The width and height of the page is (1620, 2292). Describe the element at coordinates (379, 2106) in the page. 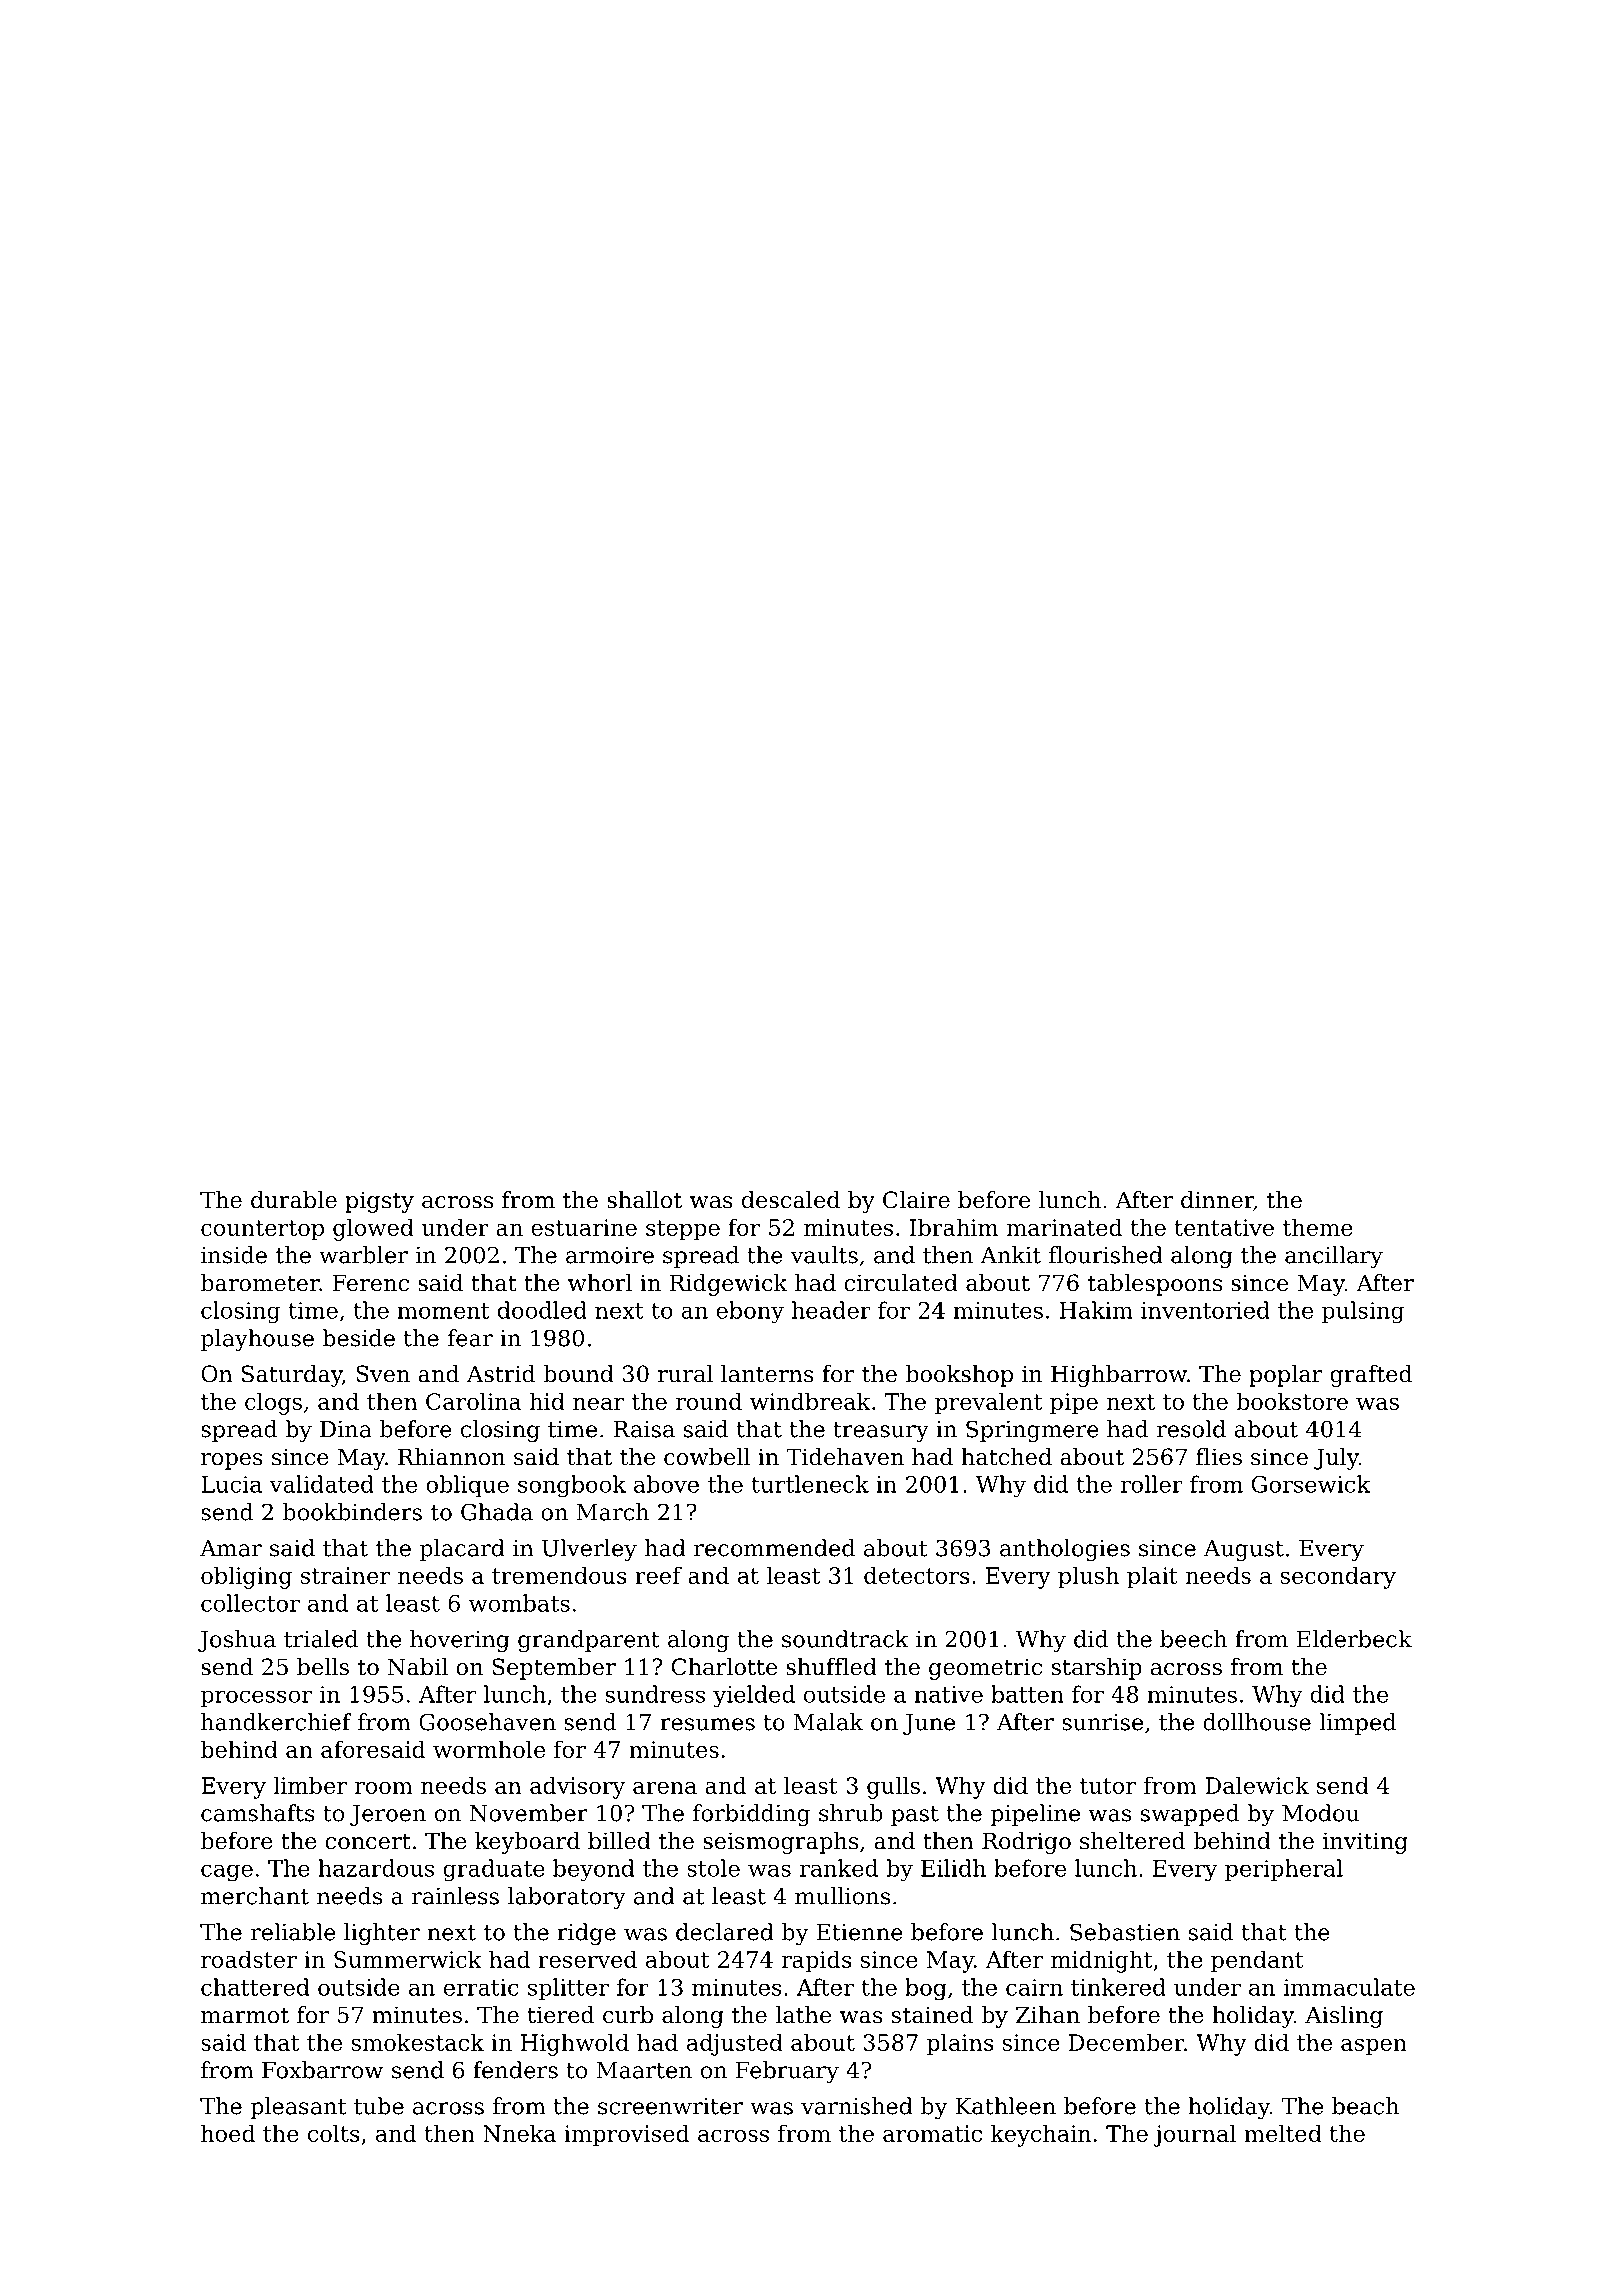

I see `tube` at that location.
